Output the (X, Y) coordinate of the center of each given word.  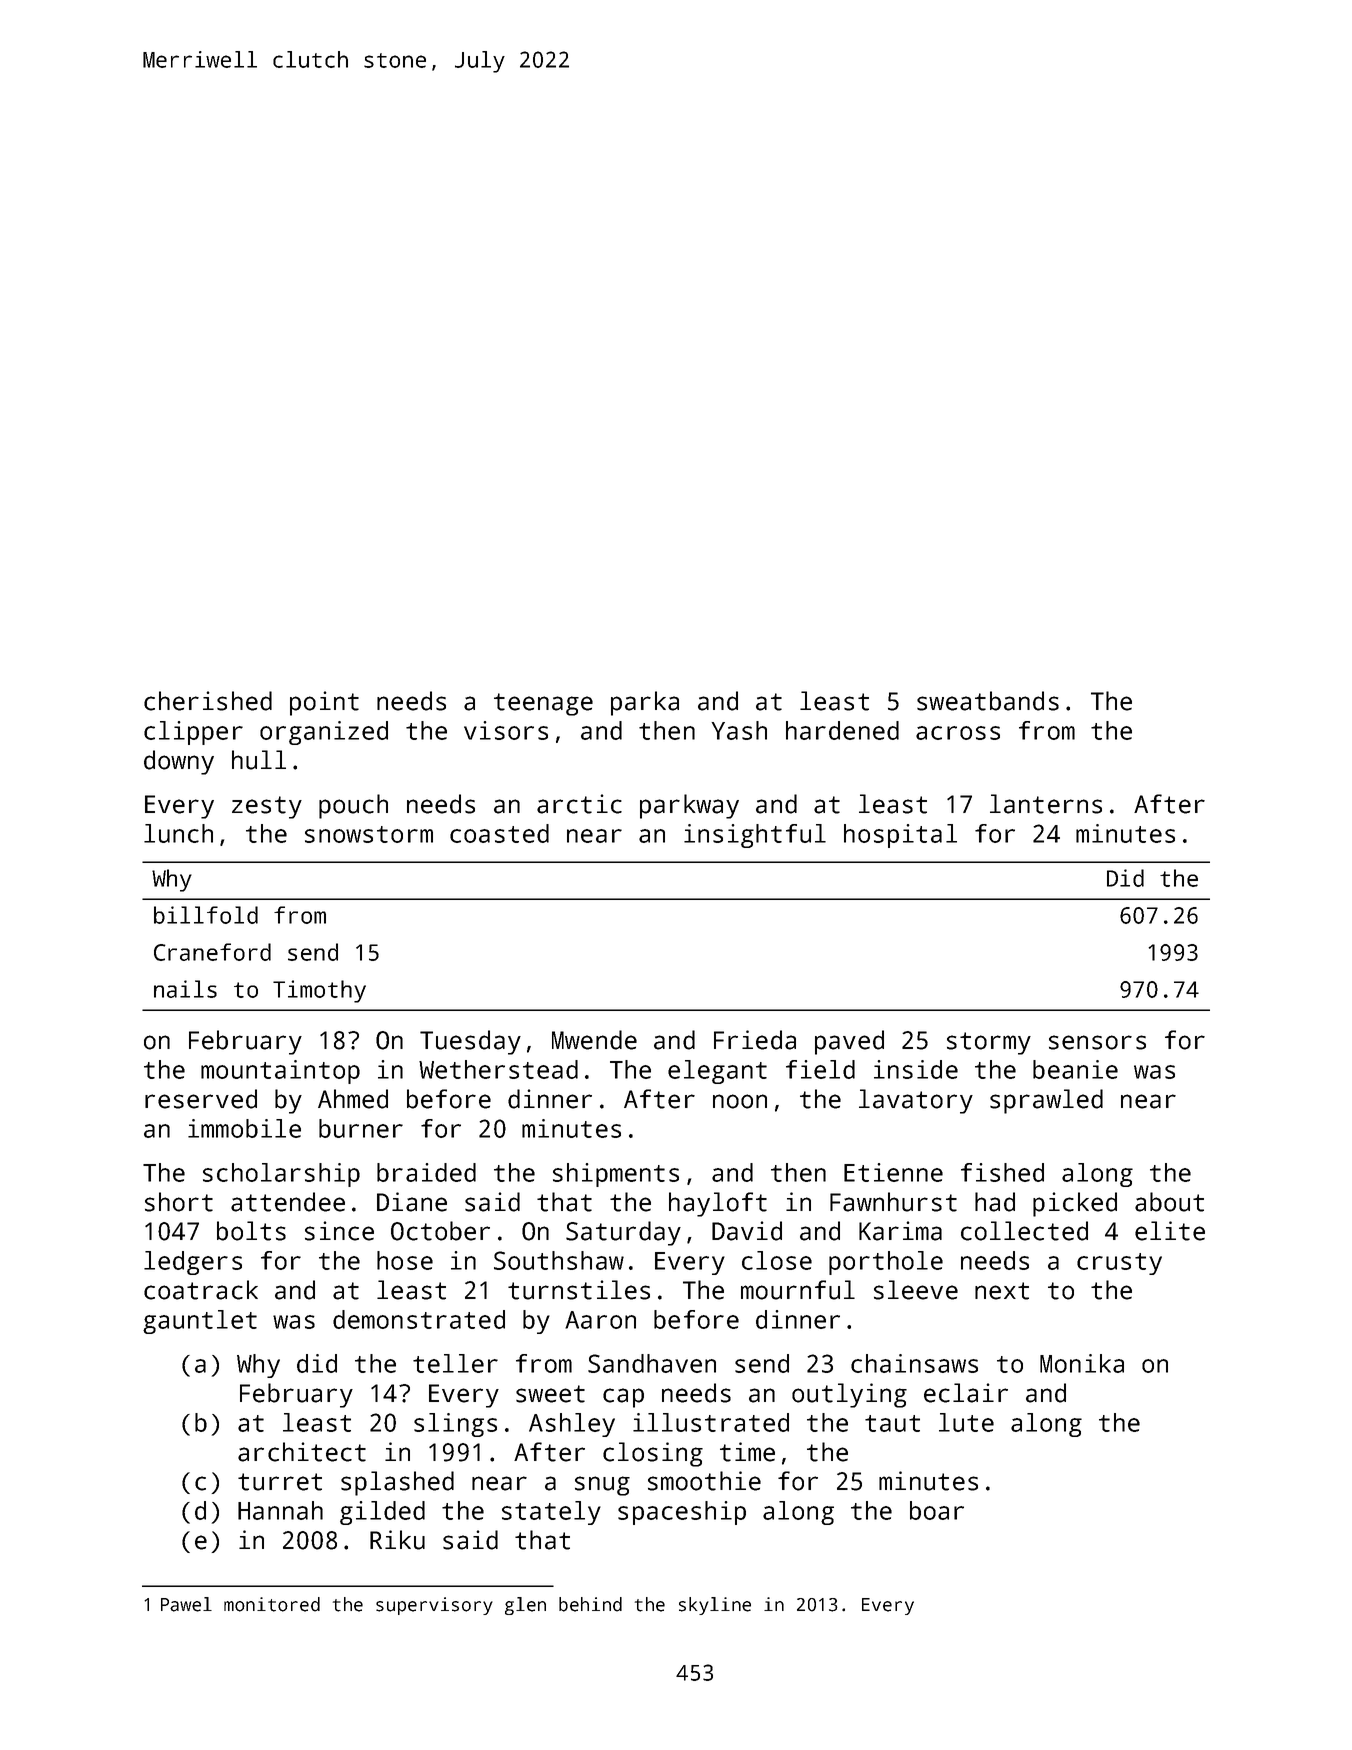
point (324, 703)
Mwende (594, 1040)
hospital (900, 836)
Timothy (319, 991)
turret (280, 1482)
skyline (715, 1606)
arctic (579, 804)
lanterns (1046, 804)
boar (937, 1510)
